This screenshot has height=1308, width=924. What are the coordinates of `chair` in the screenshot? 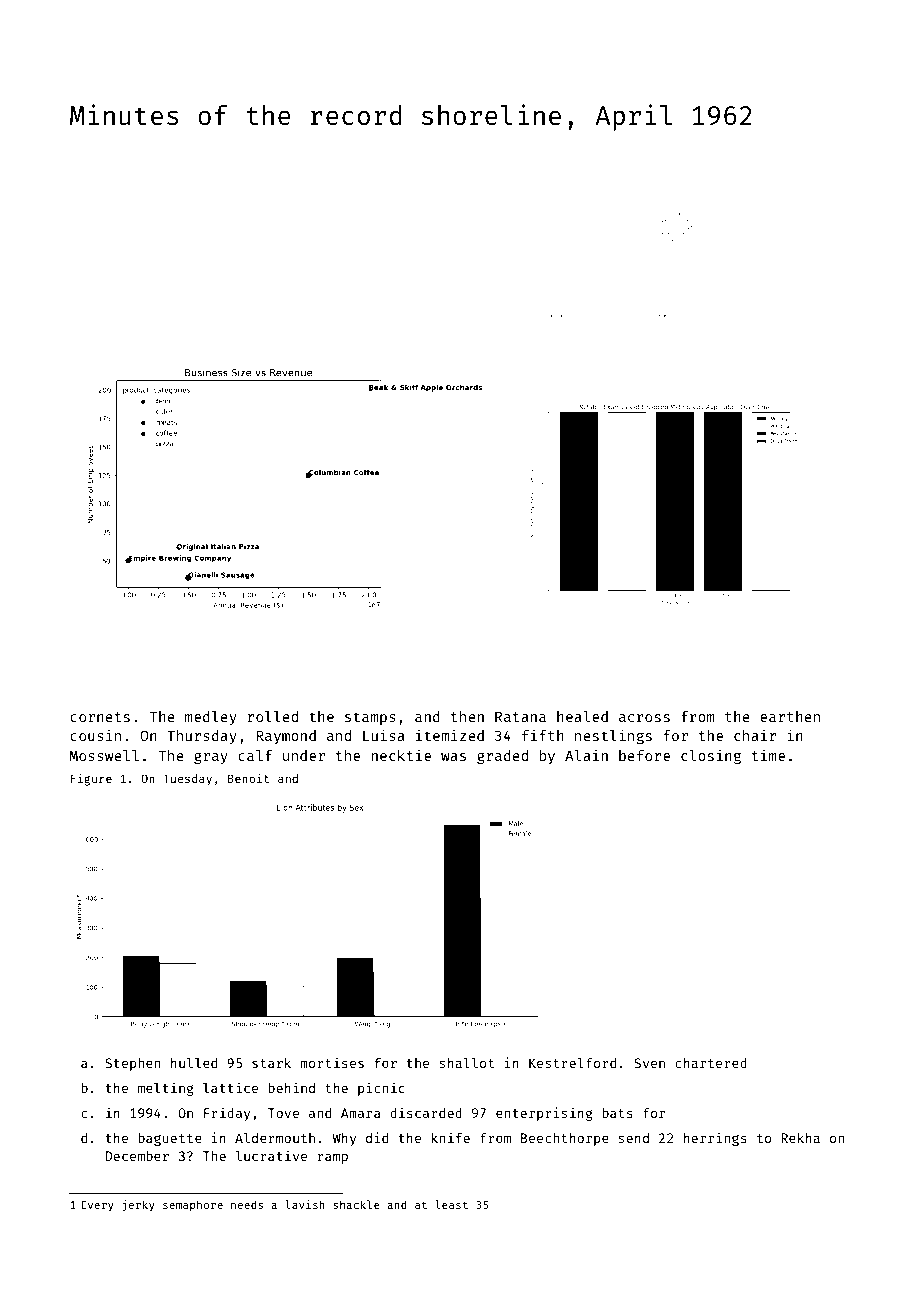 It's located at (755, 735).
